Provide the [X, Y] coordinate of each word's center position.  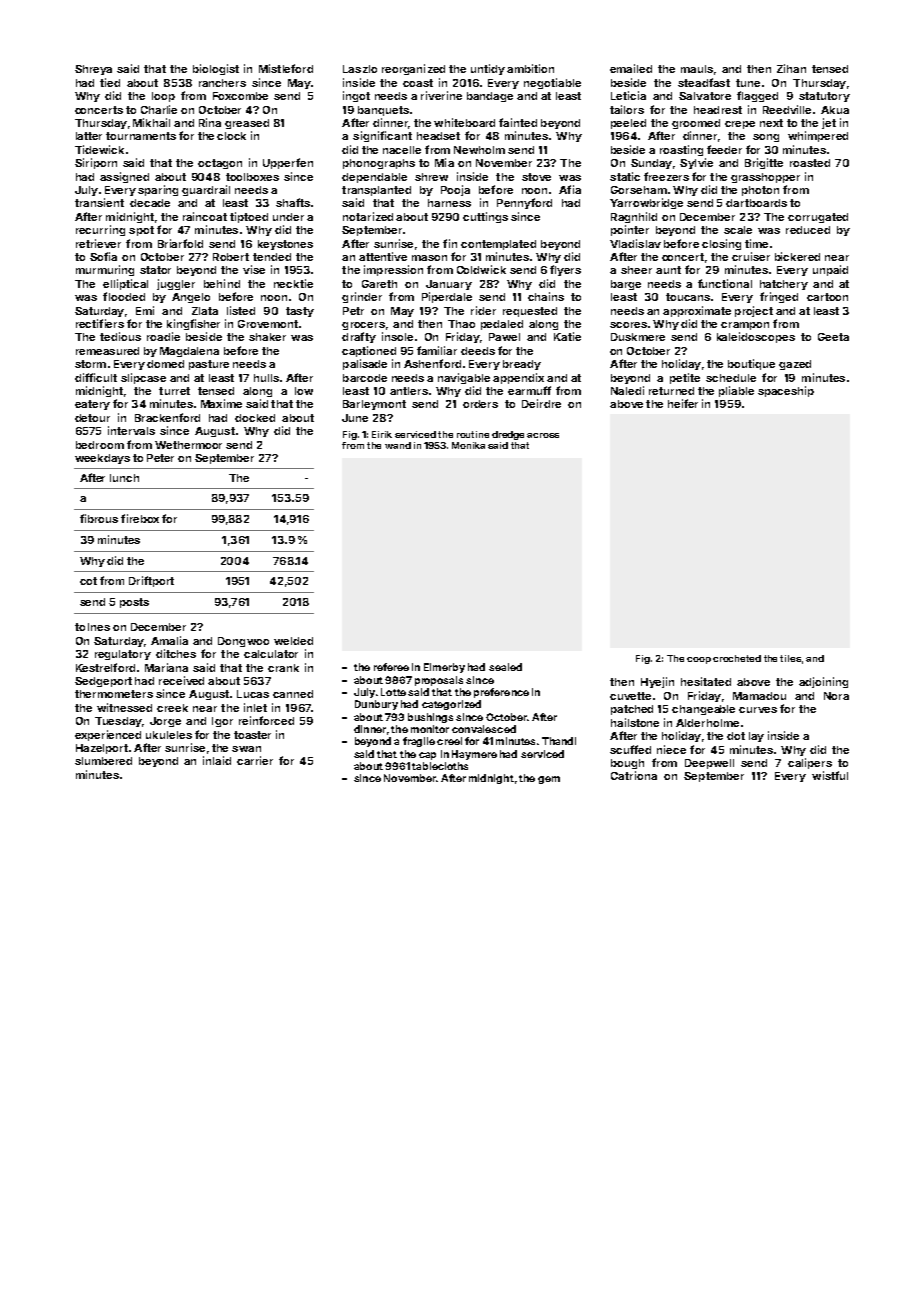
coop [699, 660]
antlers [409, 391]
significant [382, 136]
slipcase [143, 378]
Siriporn [96, 163]
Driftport [151, 581]
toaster [252, 735]
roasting [681, 150]
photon [760, 191]
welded [293, 641]
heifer [683, 403]
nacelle [402, 150]
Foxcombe [240, 96]
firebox [140, 518]
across [543, 435]
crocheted [737, 658]
